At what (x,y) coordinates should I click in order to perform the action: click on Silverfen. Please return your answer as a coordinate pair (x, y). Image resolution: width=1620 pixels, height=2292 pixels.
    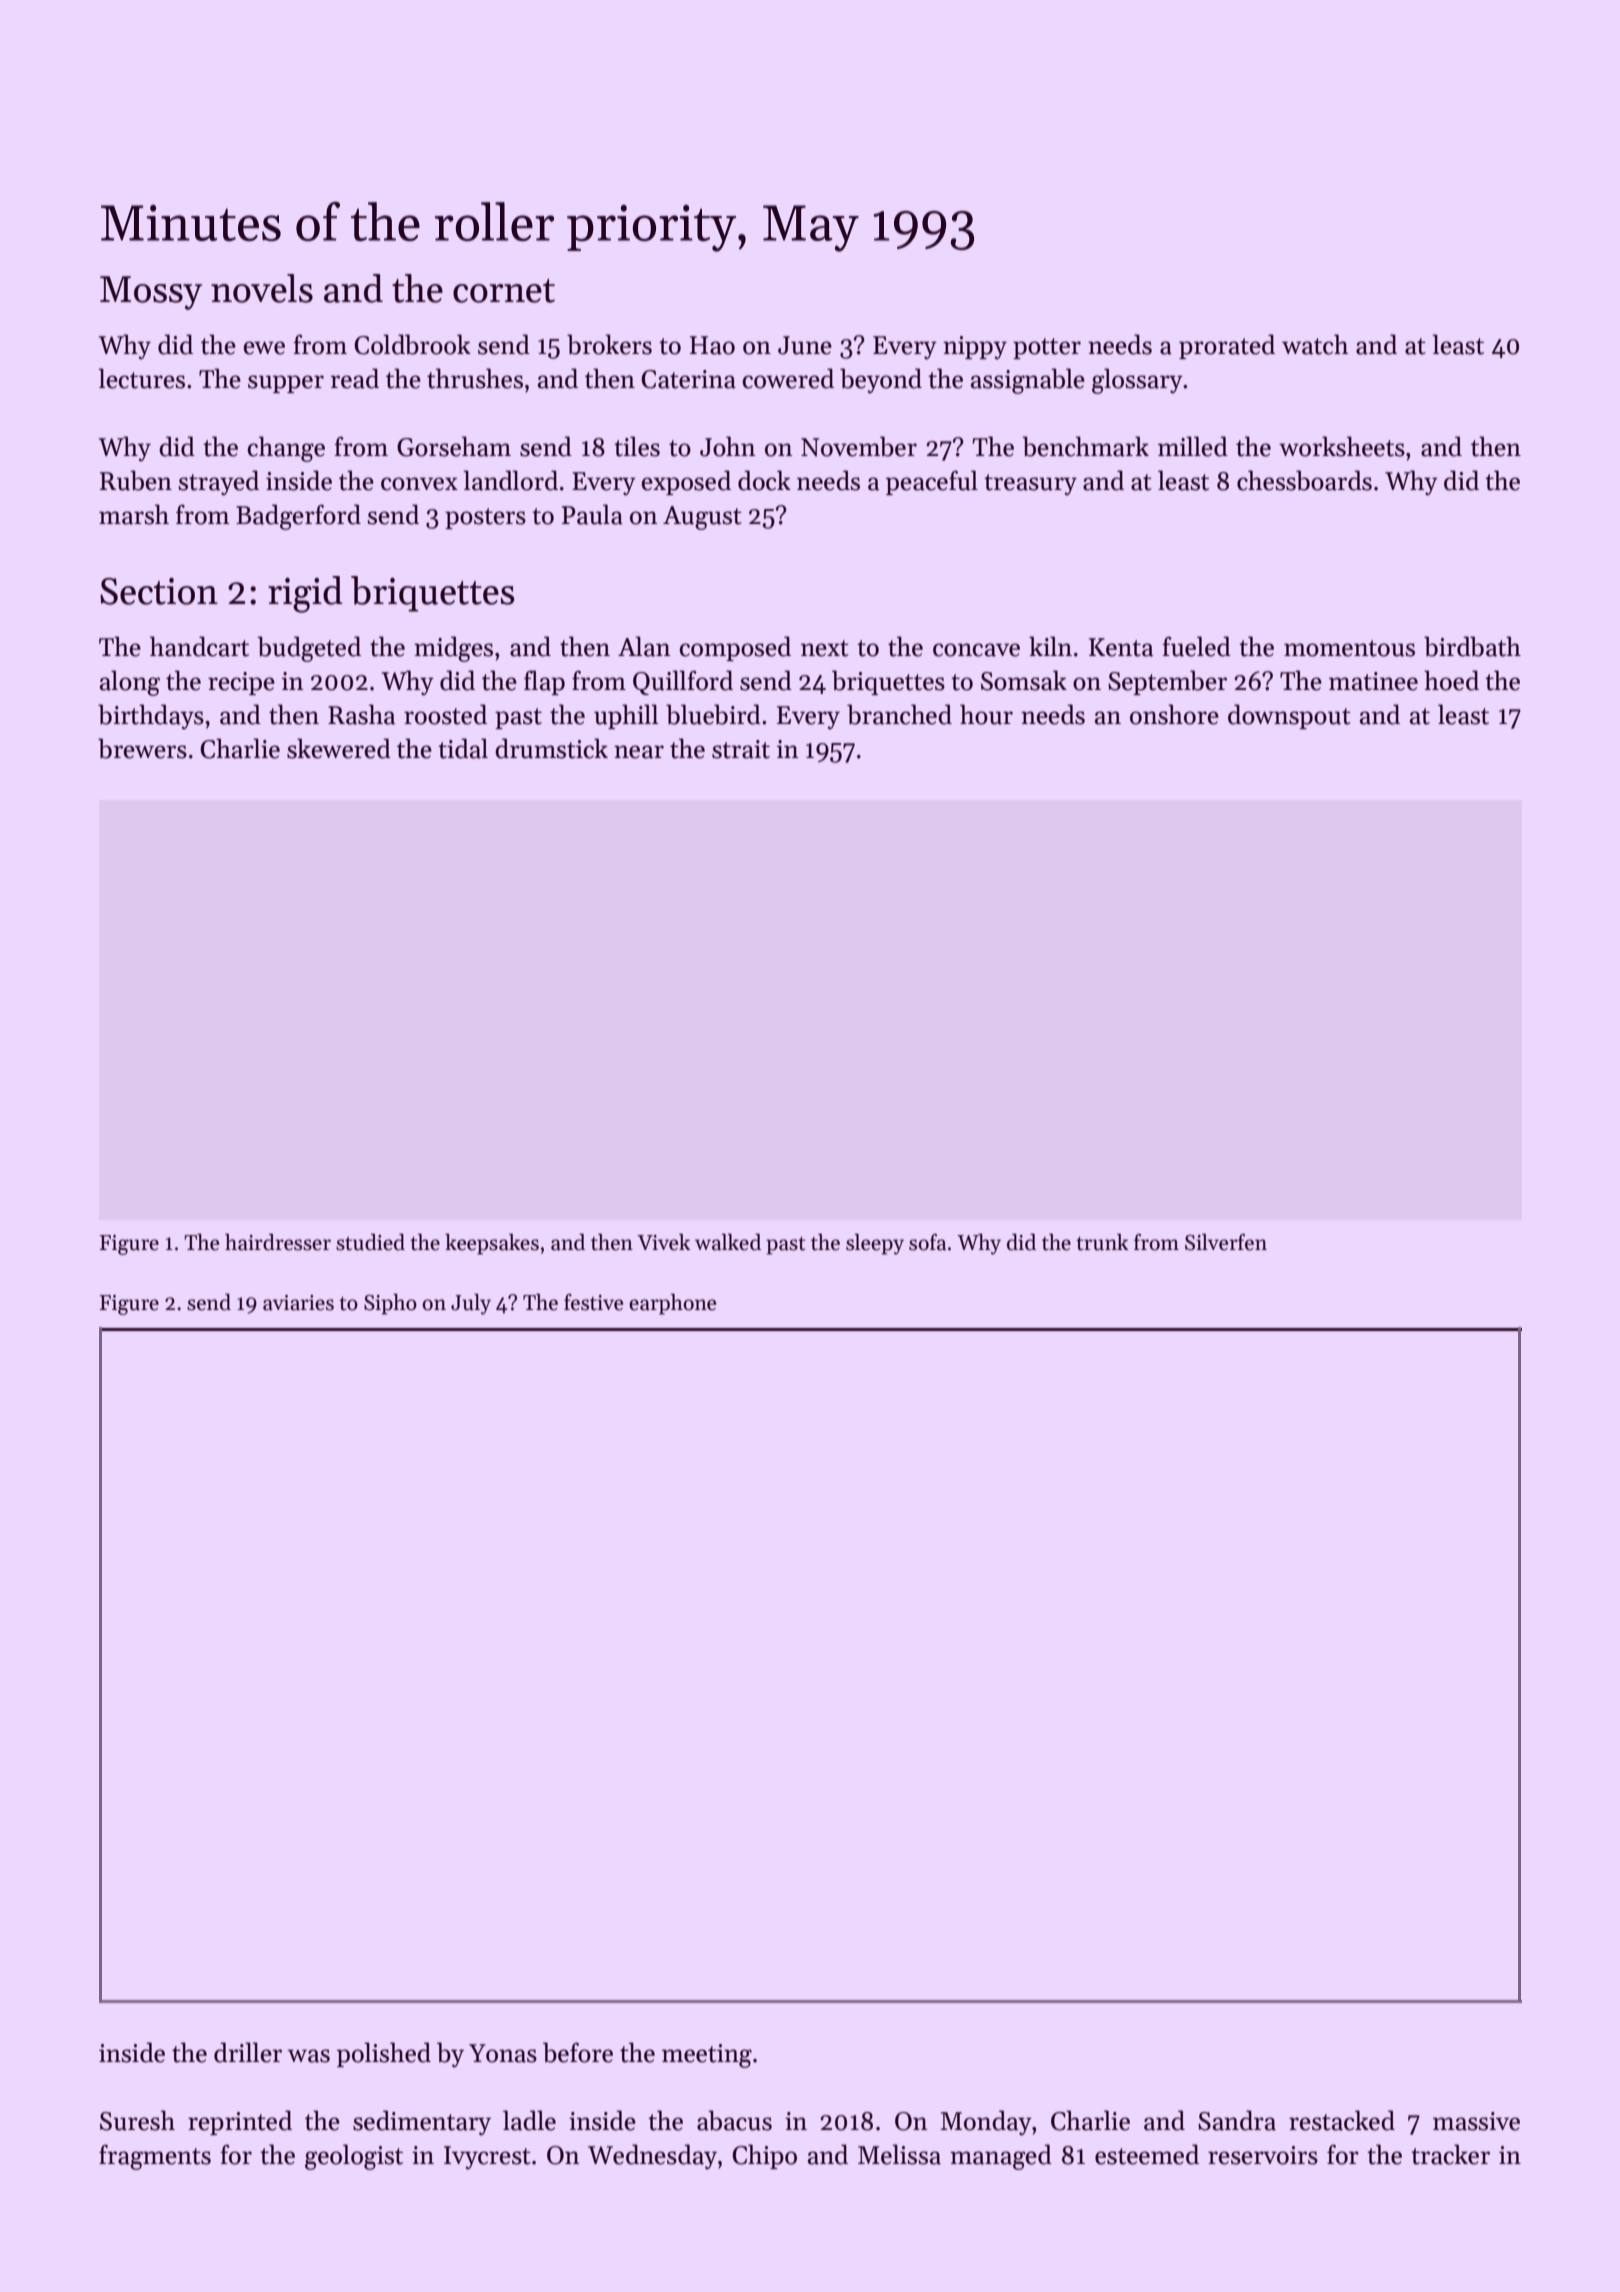
    Looking at the image, I should click on (1226, 1242).
